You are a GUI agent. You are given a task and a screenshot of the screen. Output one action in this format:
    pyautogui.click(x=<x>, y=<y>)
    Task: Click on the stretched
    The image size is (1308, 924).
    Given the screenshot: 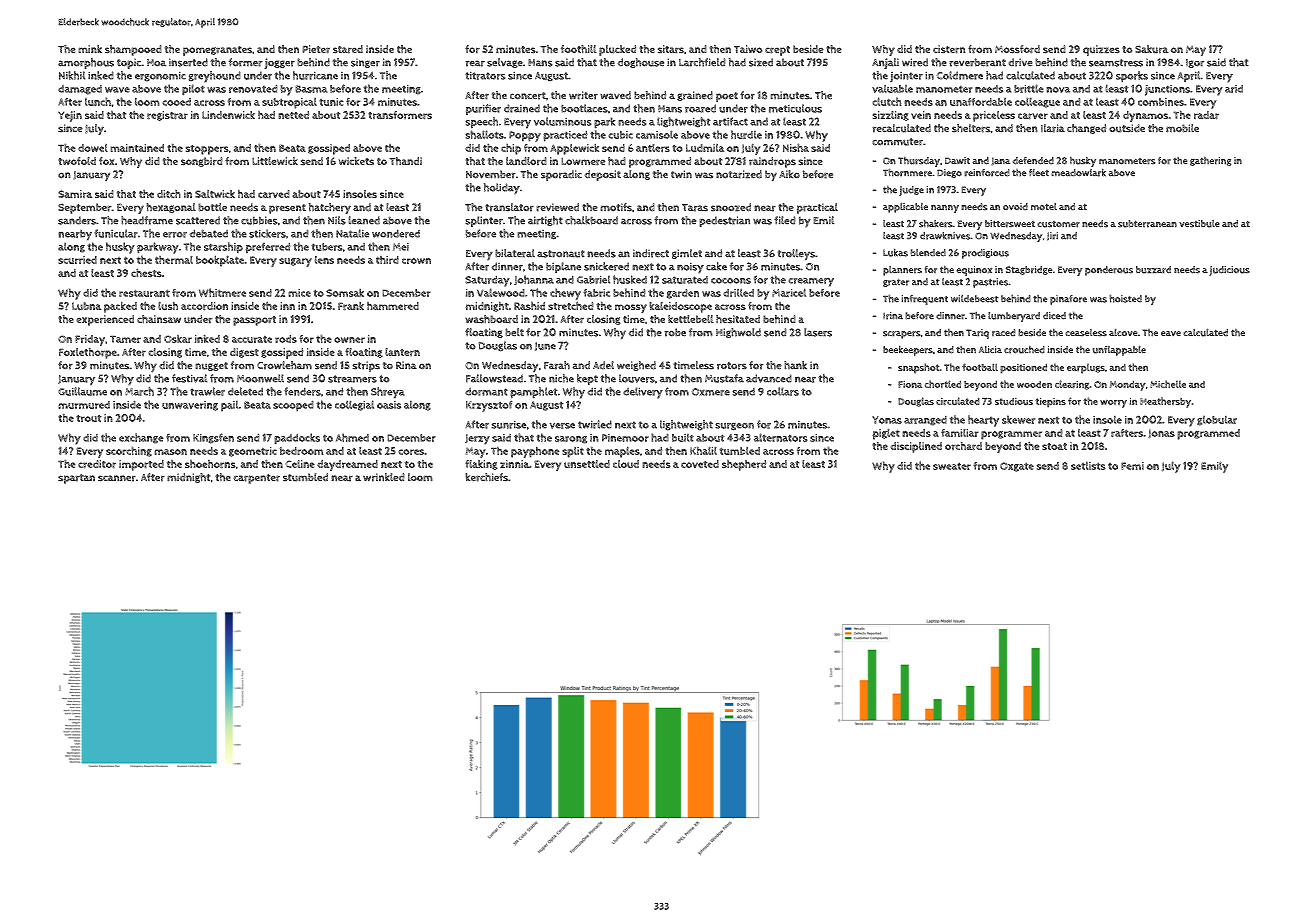 What is the action you would take?
    pyautogui.click(x=571, y=305)
